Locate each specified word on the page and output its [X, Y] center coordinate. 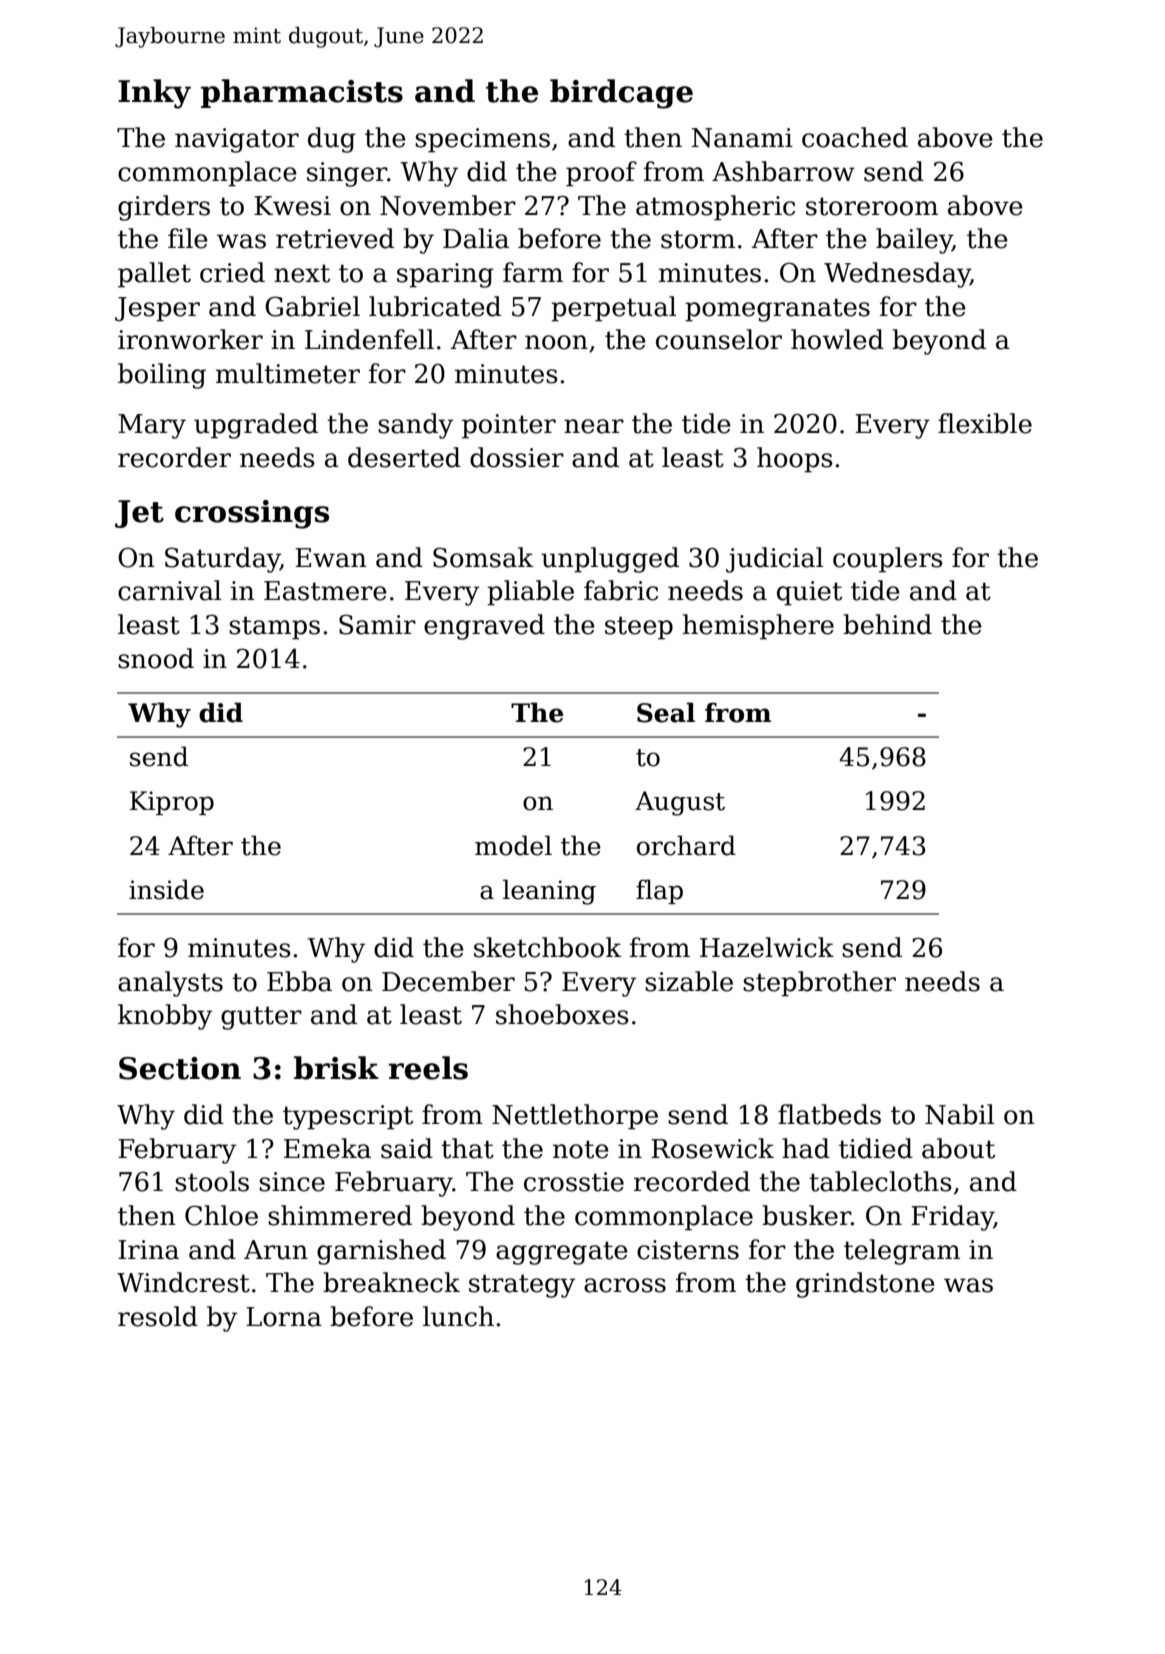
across [625, 1285]
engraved [484, 627]
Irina [148, 1250]
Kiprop [172, 803]
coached [855, 137]
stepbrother [819, 984]
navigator [237, 140]
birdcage [621, 94]
